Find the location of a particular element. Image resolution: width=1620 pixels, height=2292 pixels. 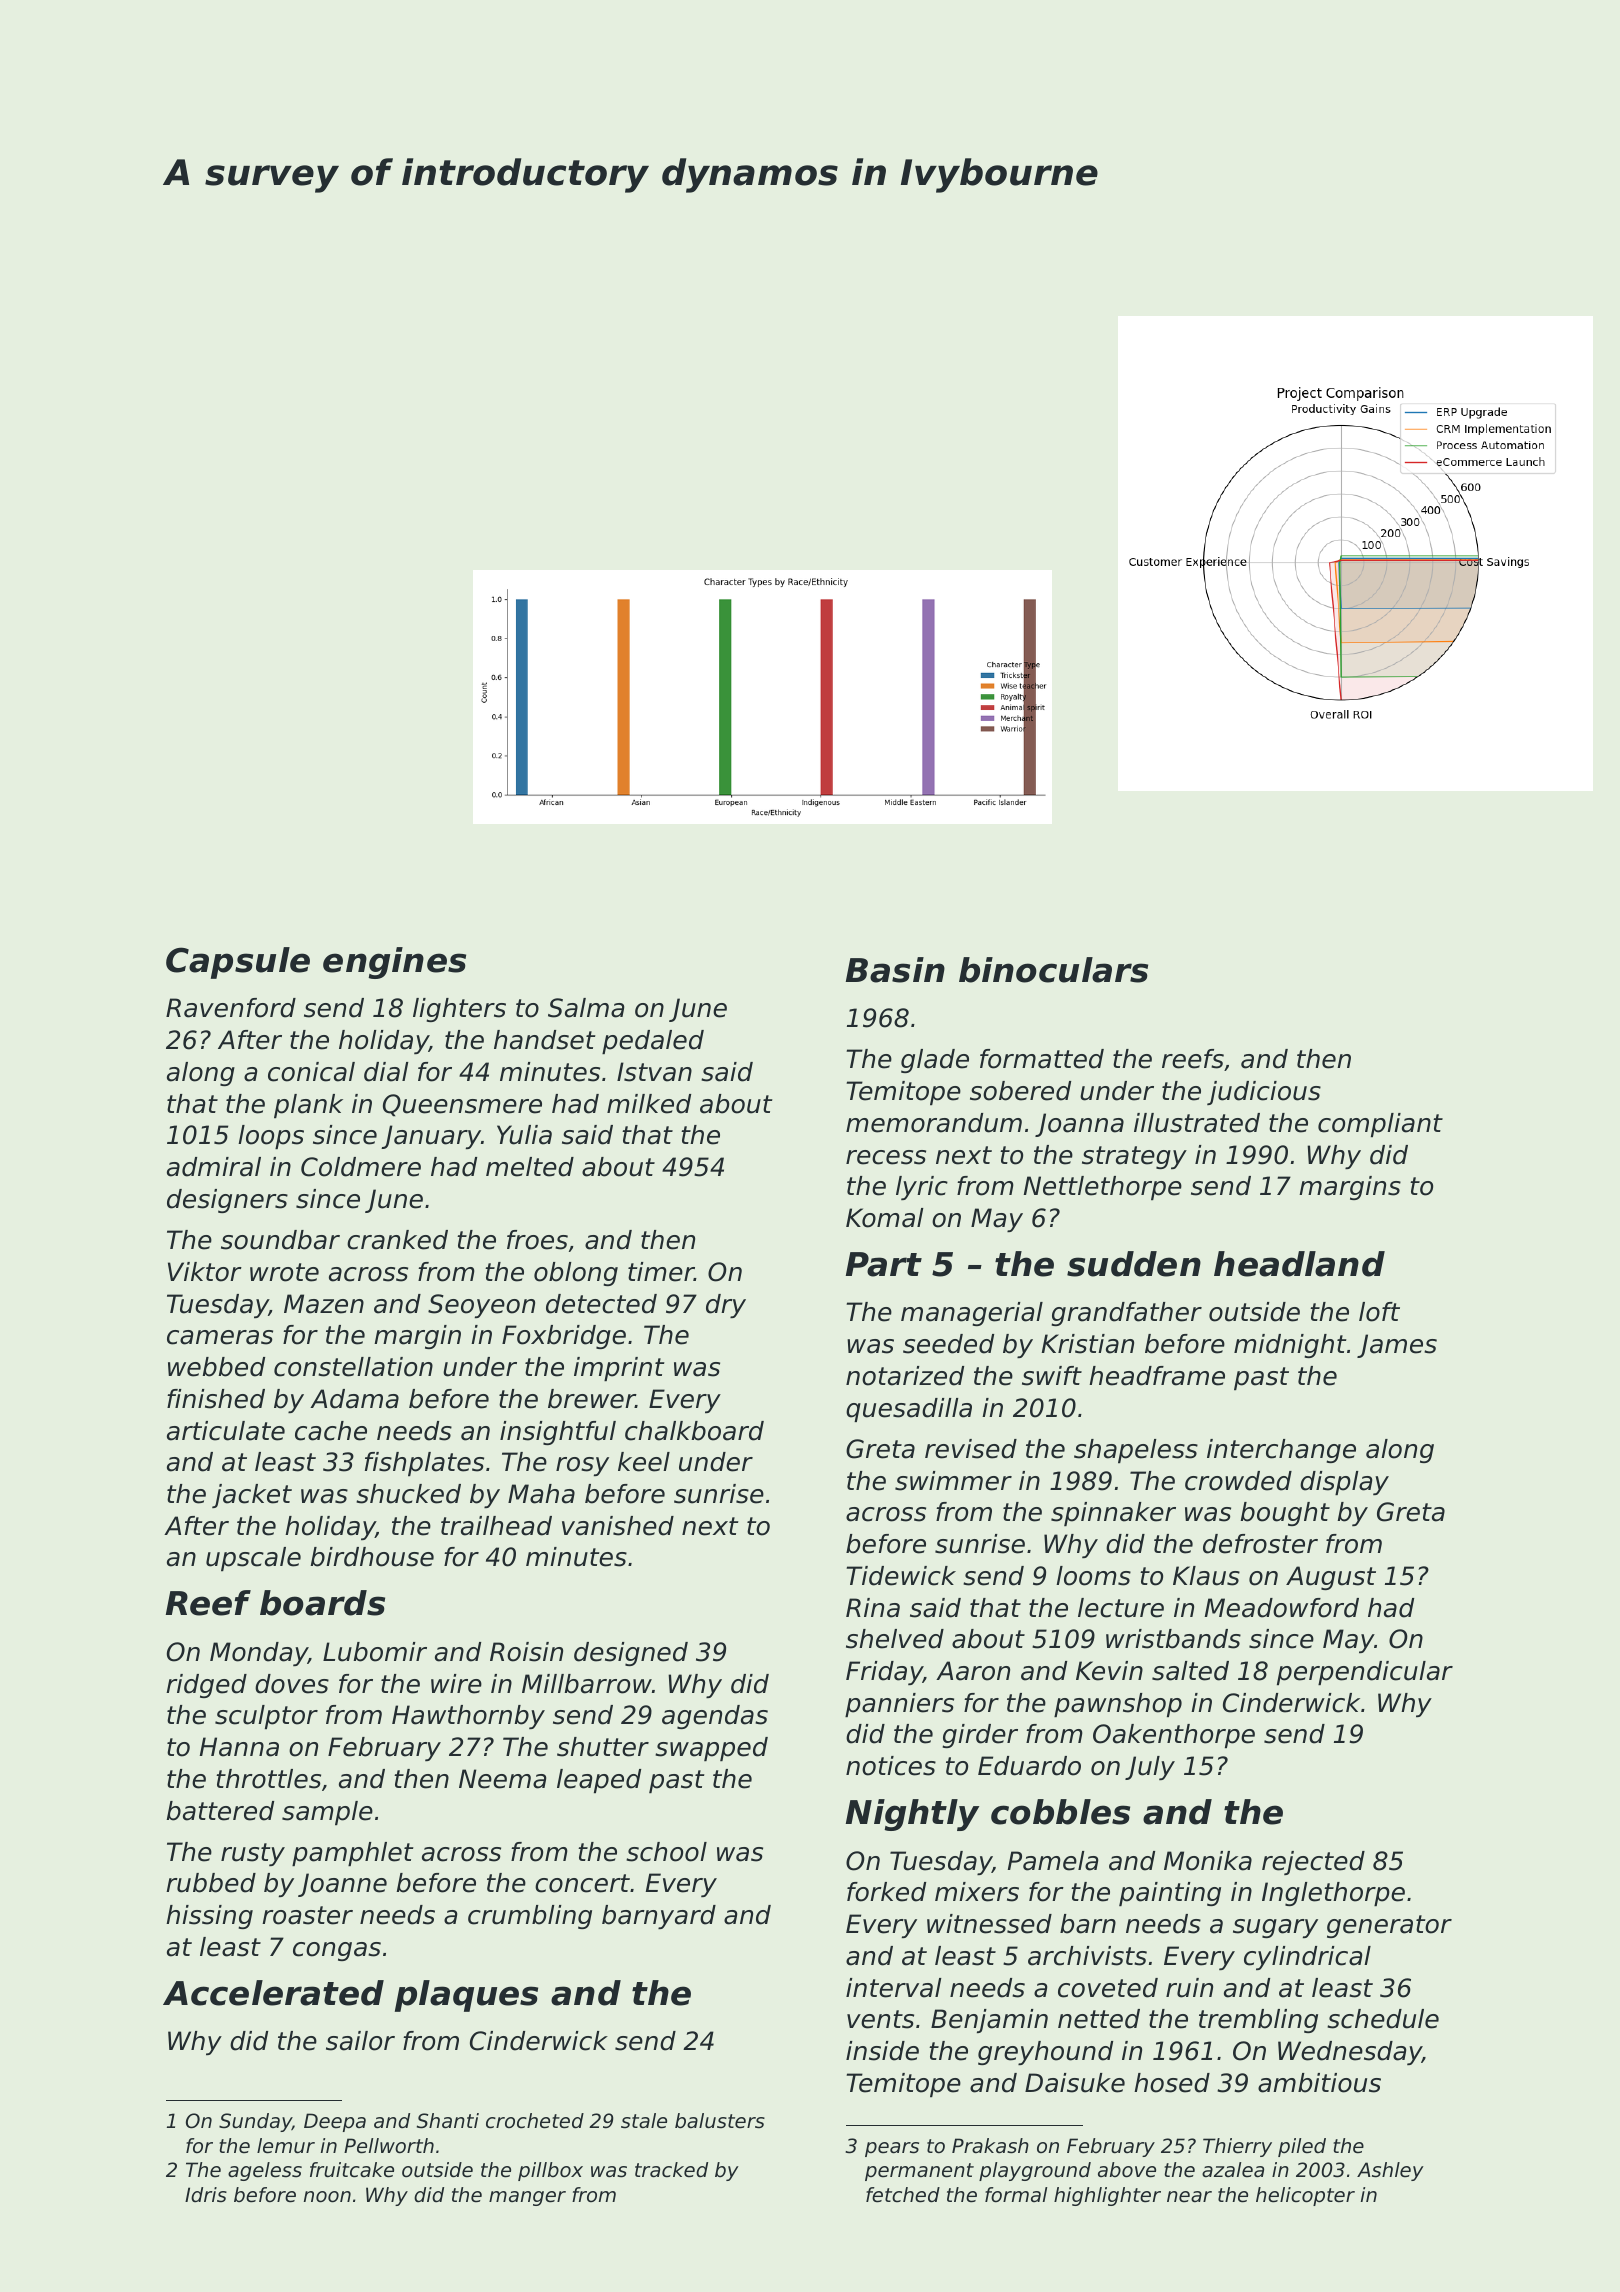

timer is located at coordinates (661, 1272).
